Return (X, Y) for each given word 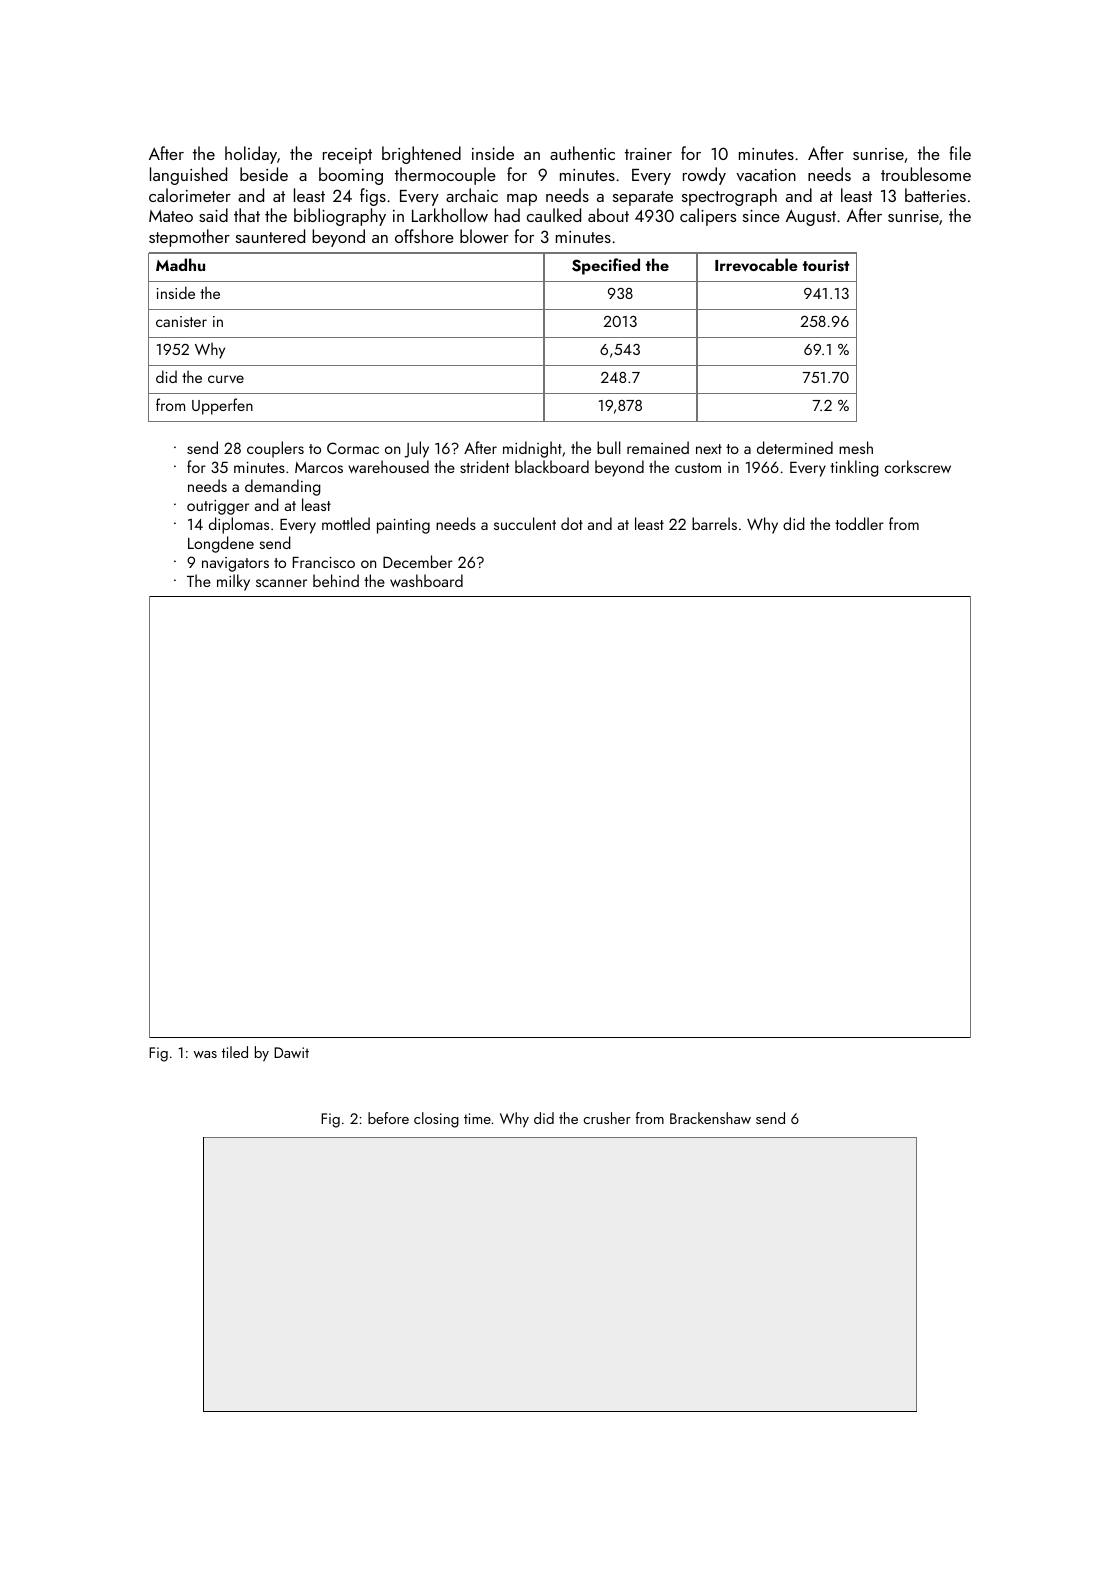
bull (608, 447)
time (477, 1118)
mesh (856, 447)
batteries (935, 195)
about (608, 215)
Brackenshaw (710, 1118)
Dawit (291, 1052)
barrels (714, 523)
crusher (607, 1118)
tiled (235, 1052)
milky (233, 582)
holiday (251, 155)
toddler (859, 523)
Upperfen (222, 406)
